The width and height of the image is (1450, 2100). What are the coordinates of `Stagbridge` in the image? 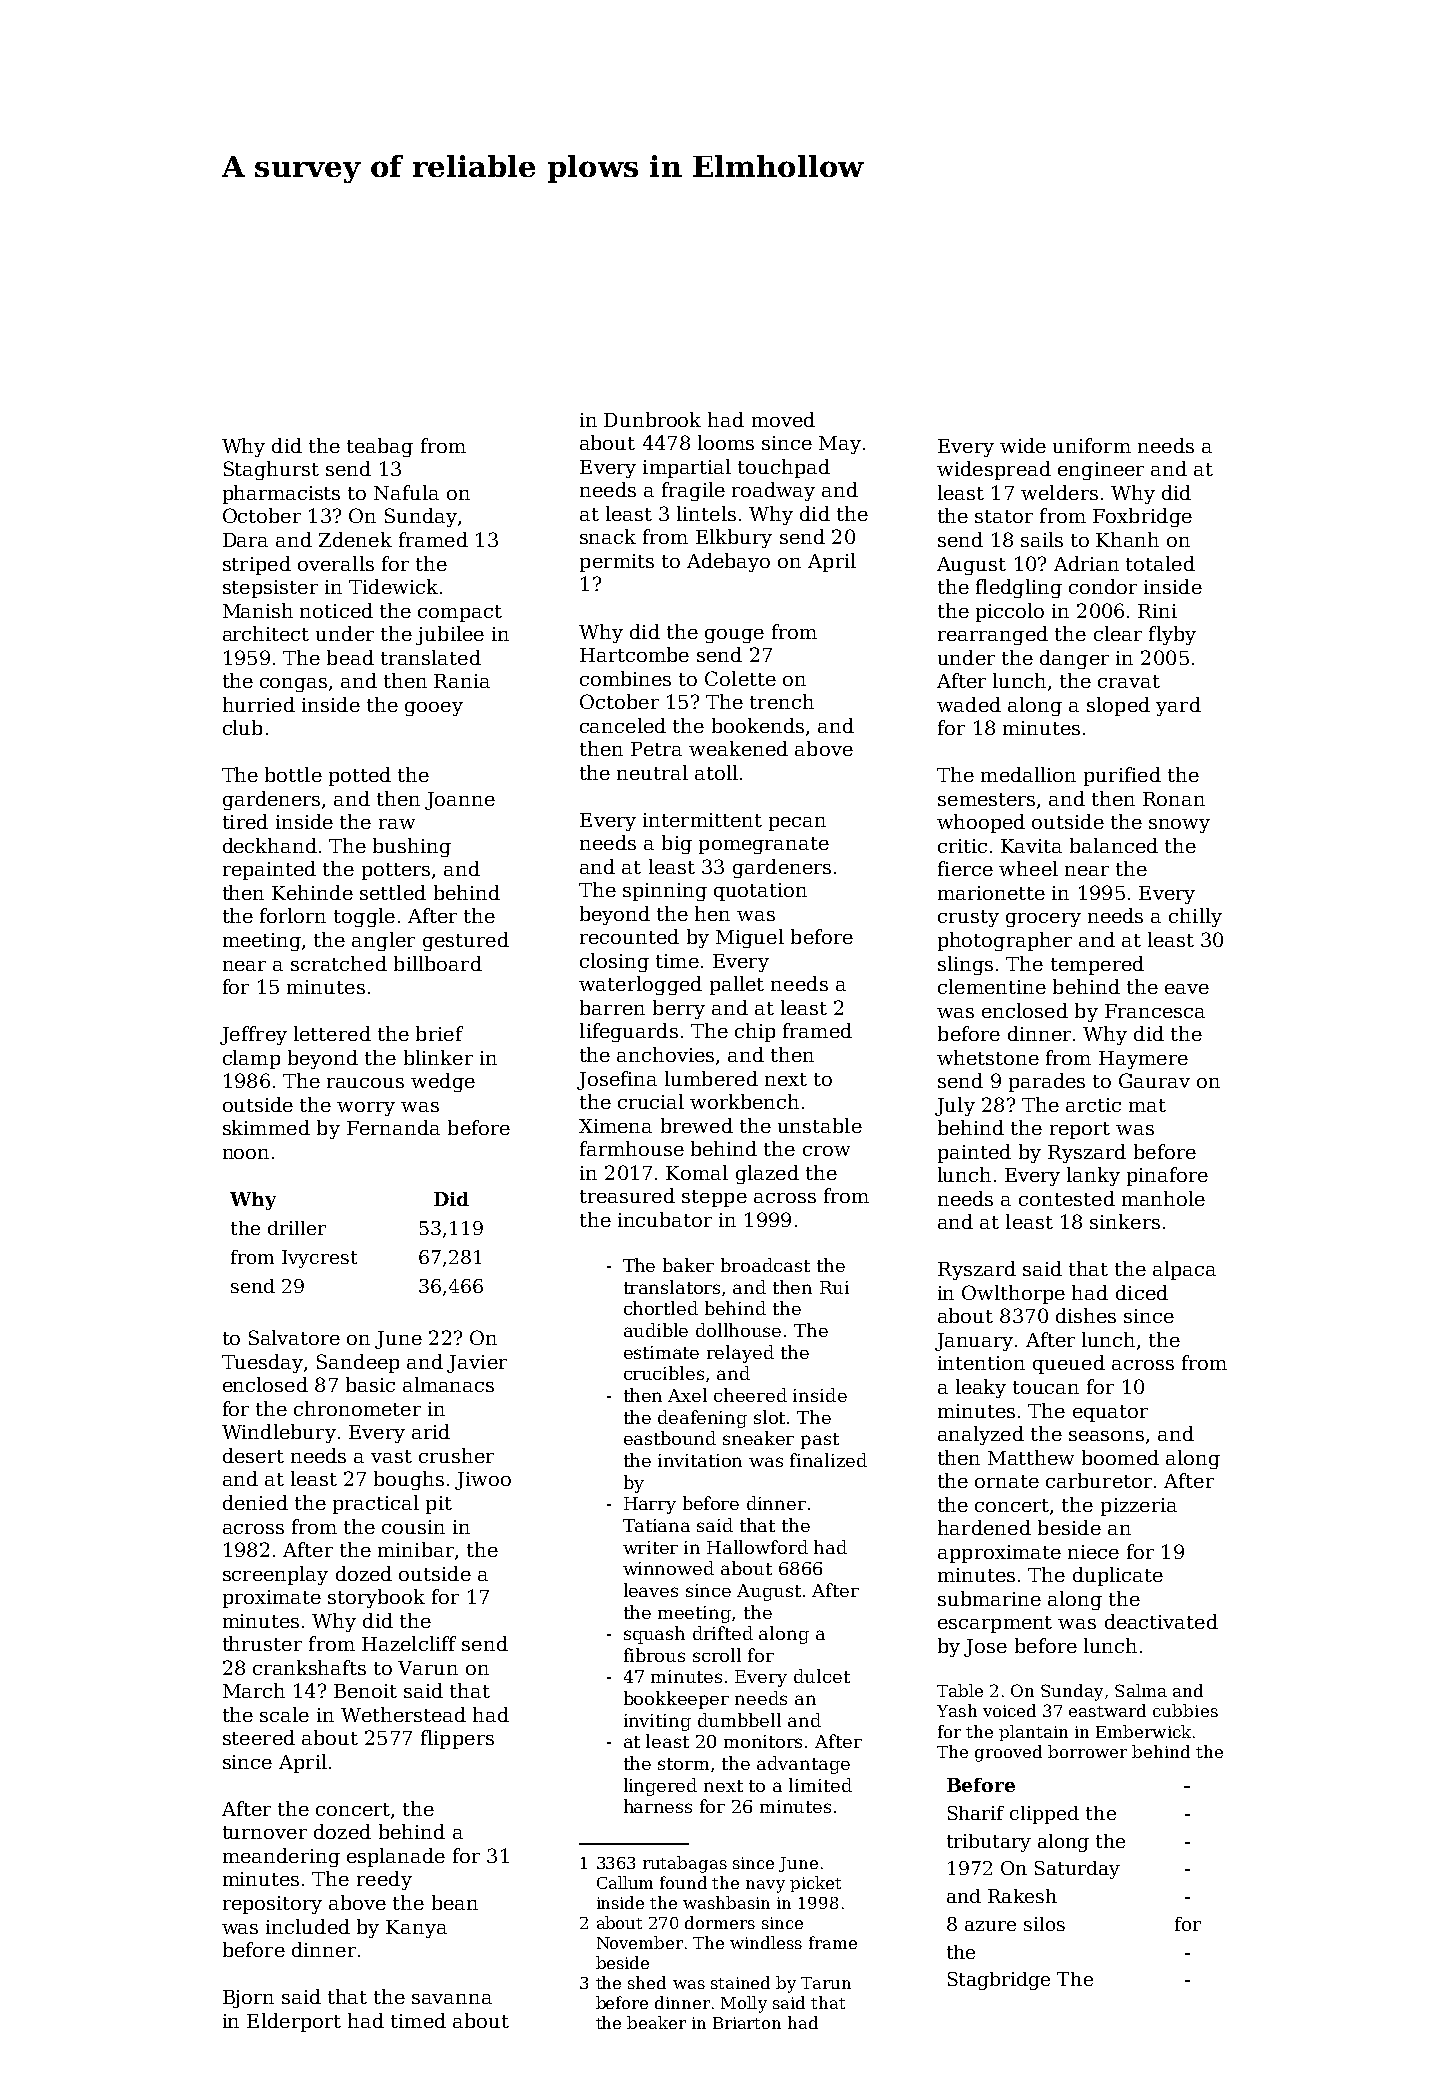 It's located at (999, 1981).
